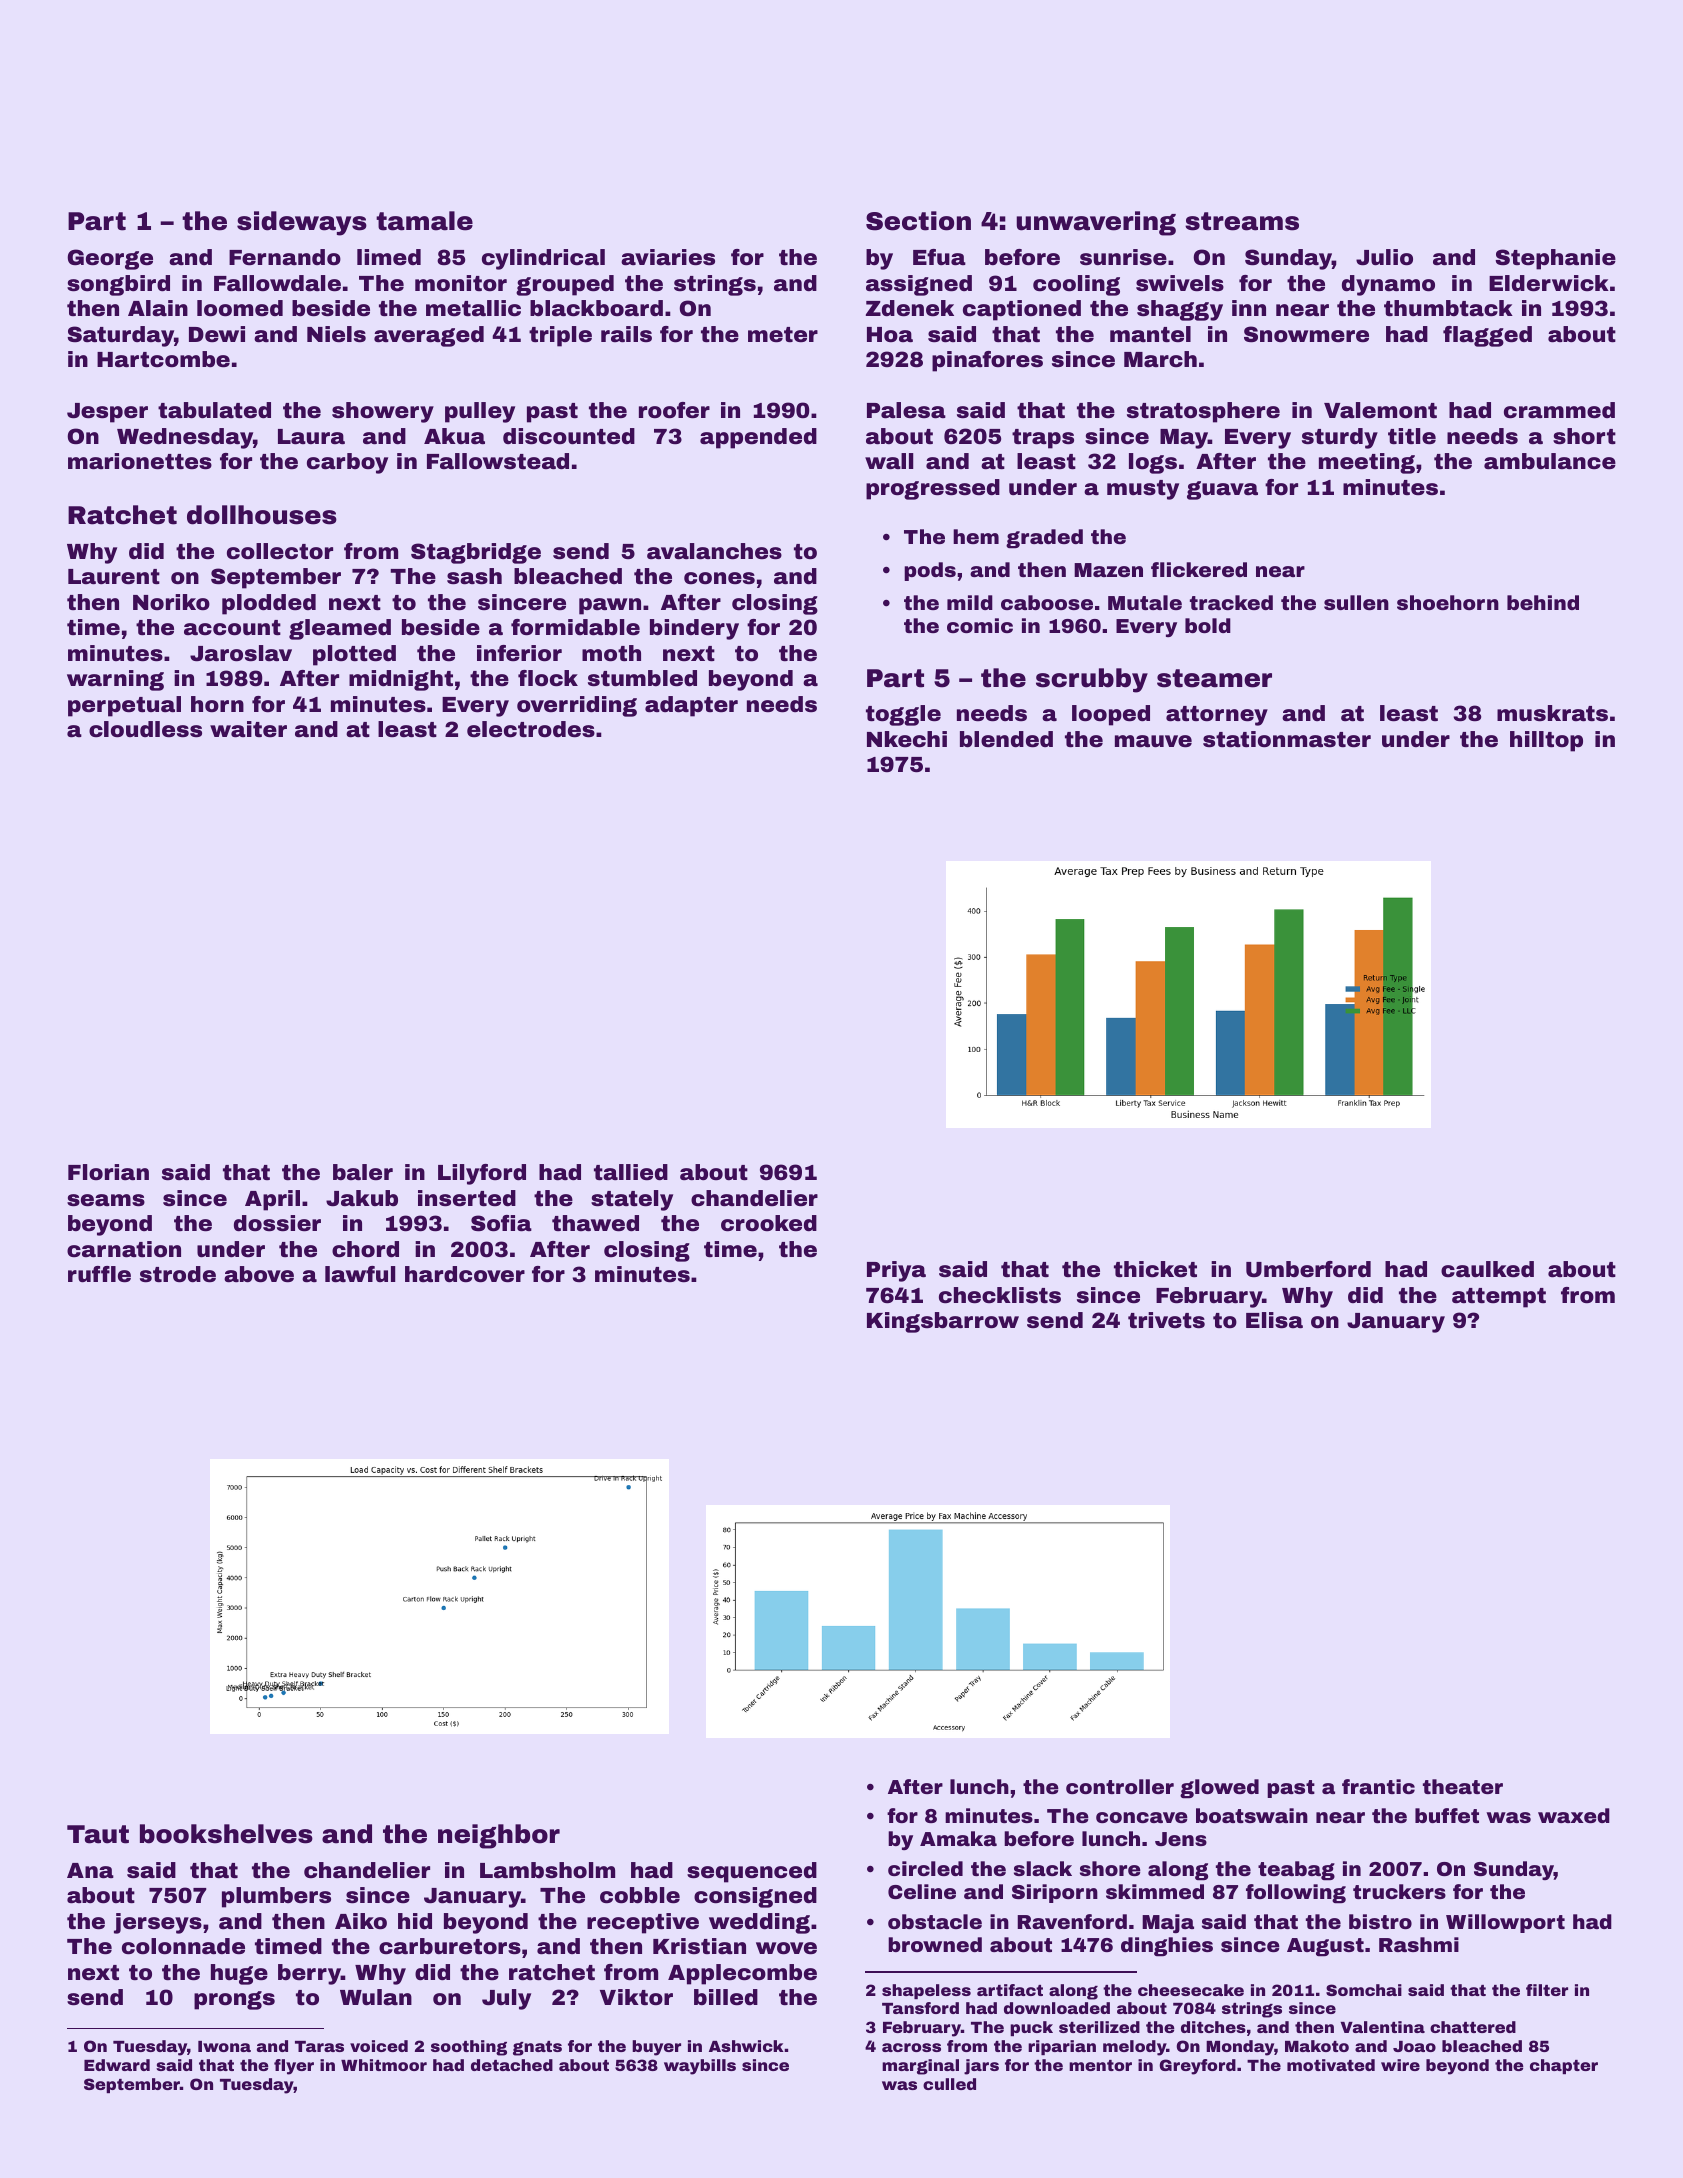  I want to click on blended, so click(1006, 739).
